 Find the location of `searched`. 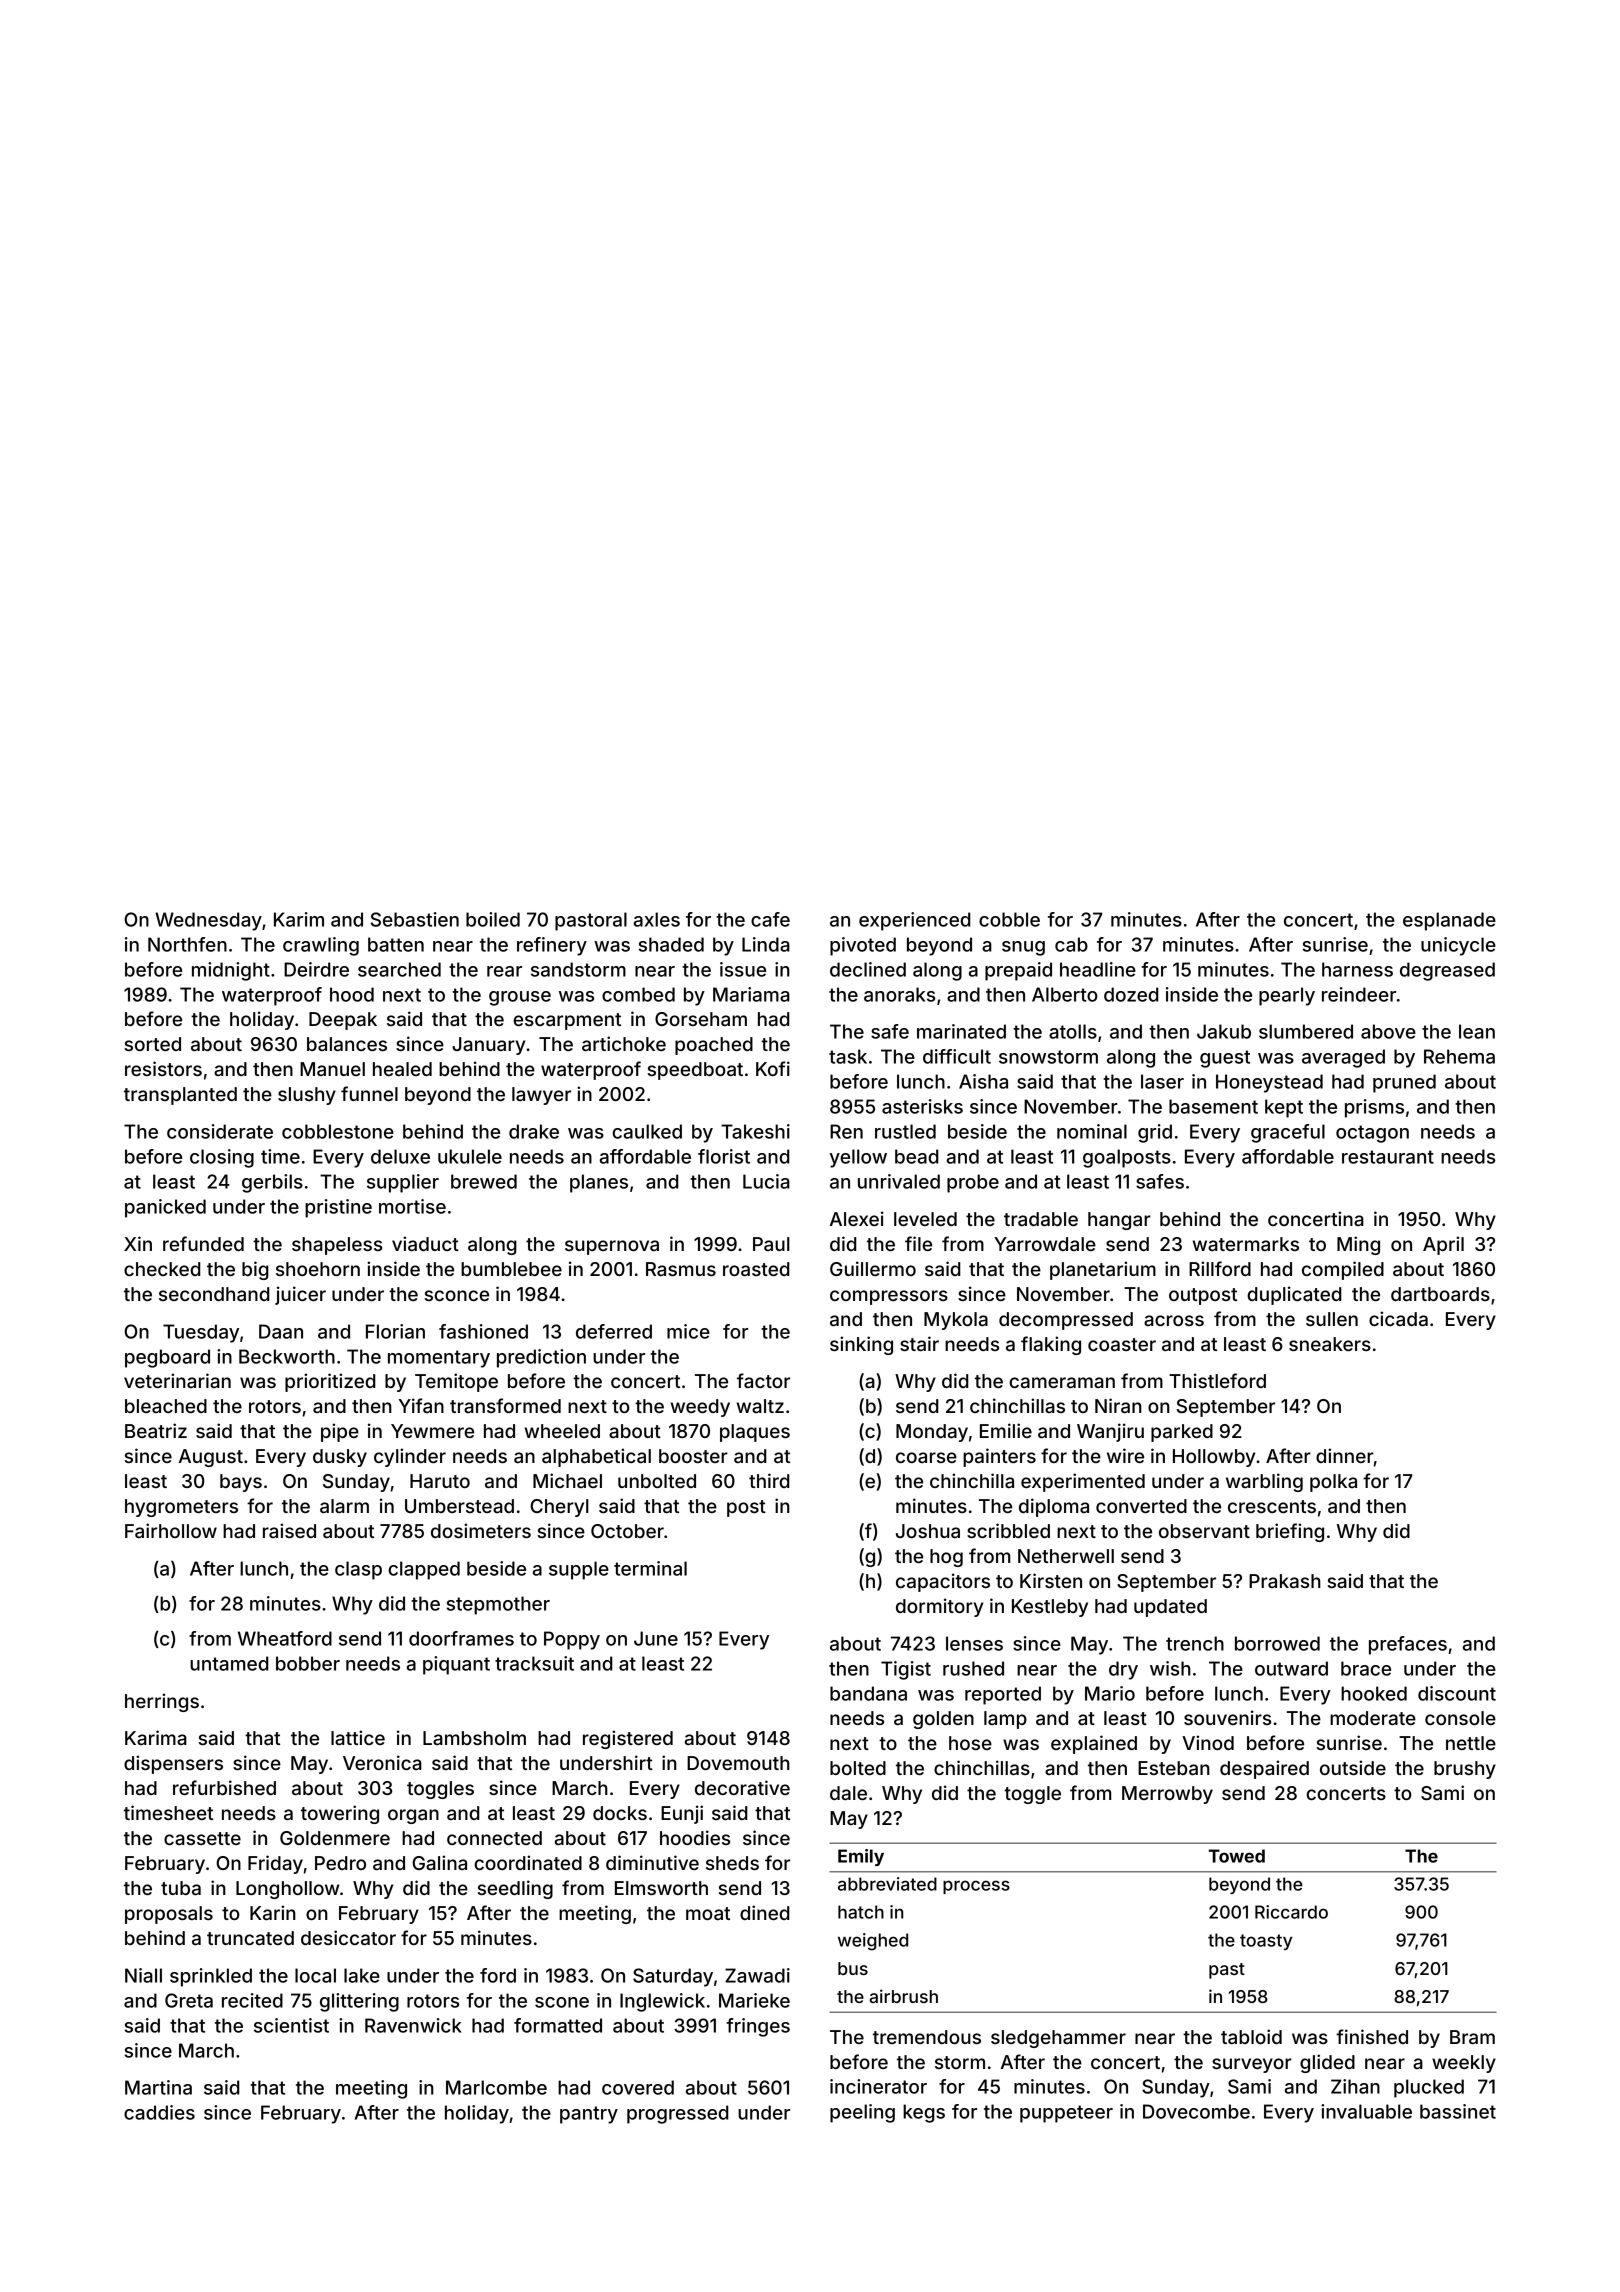

searched is located at coordinates (399, 969).
